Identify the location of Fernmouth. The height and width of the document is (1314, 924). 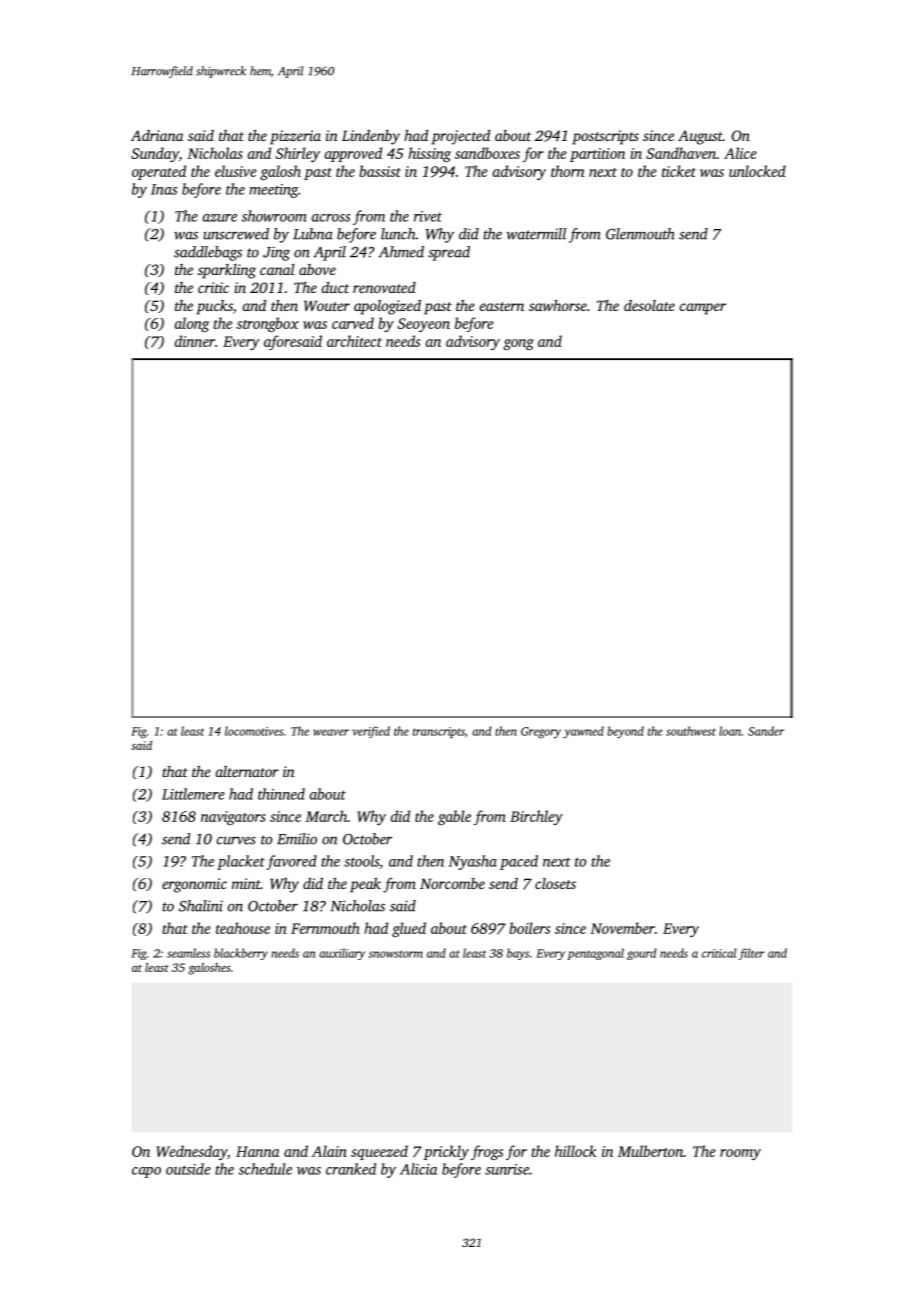
(325, 928).
